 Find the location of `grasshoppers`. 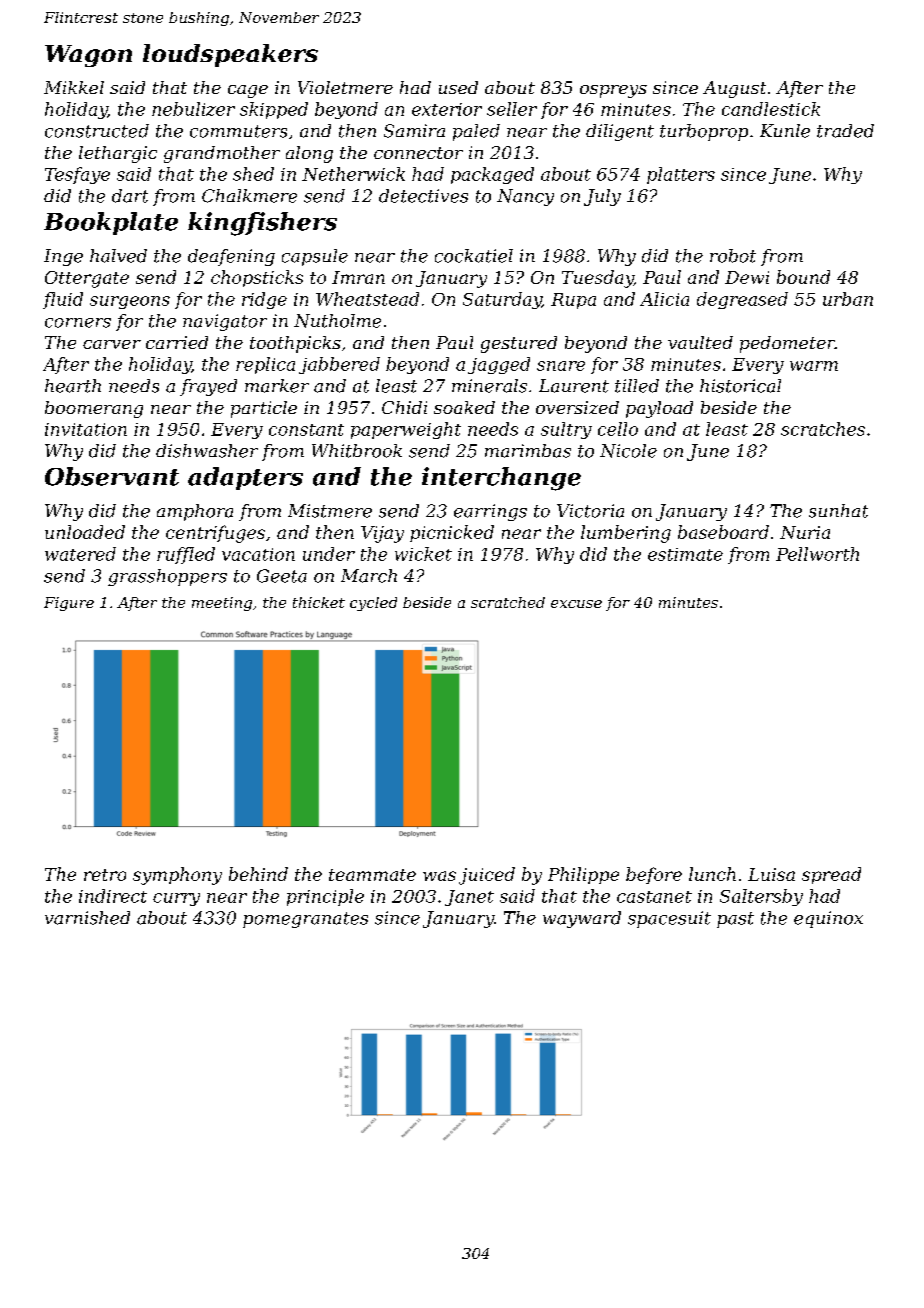

grasshoppers is located at coordinates (167, 577).
